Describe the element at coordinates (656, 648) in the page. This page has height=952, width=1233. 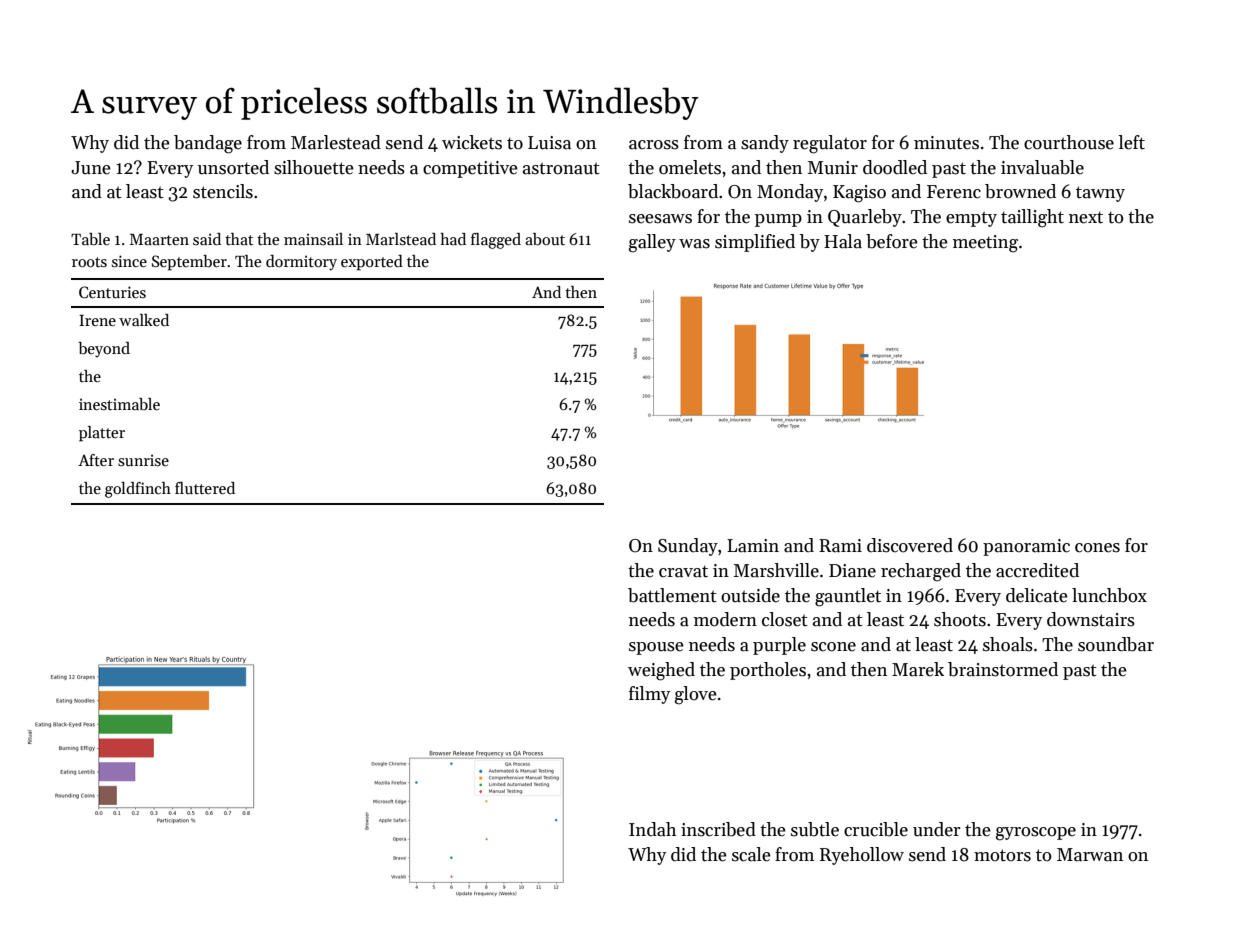
I see `spouse` at that location.
